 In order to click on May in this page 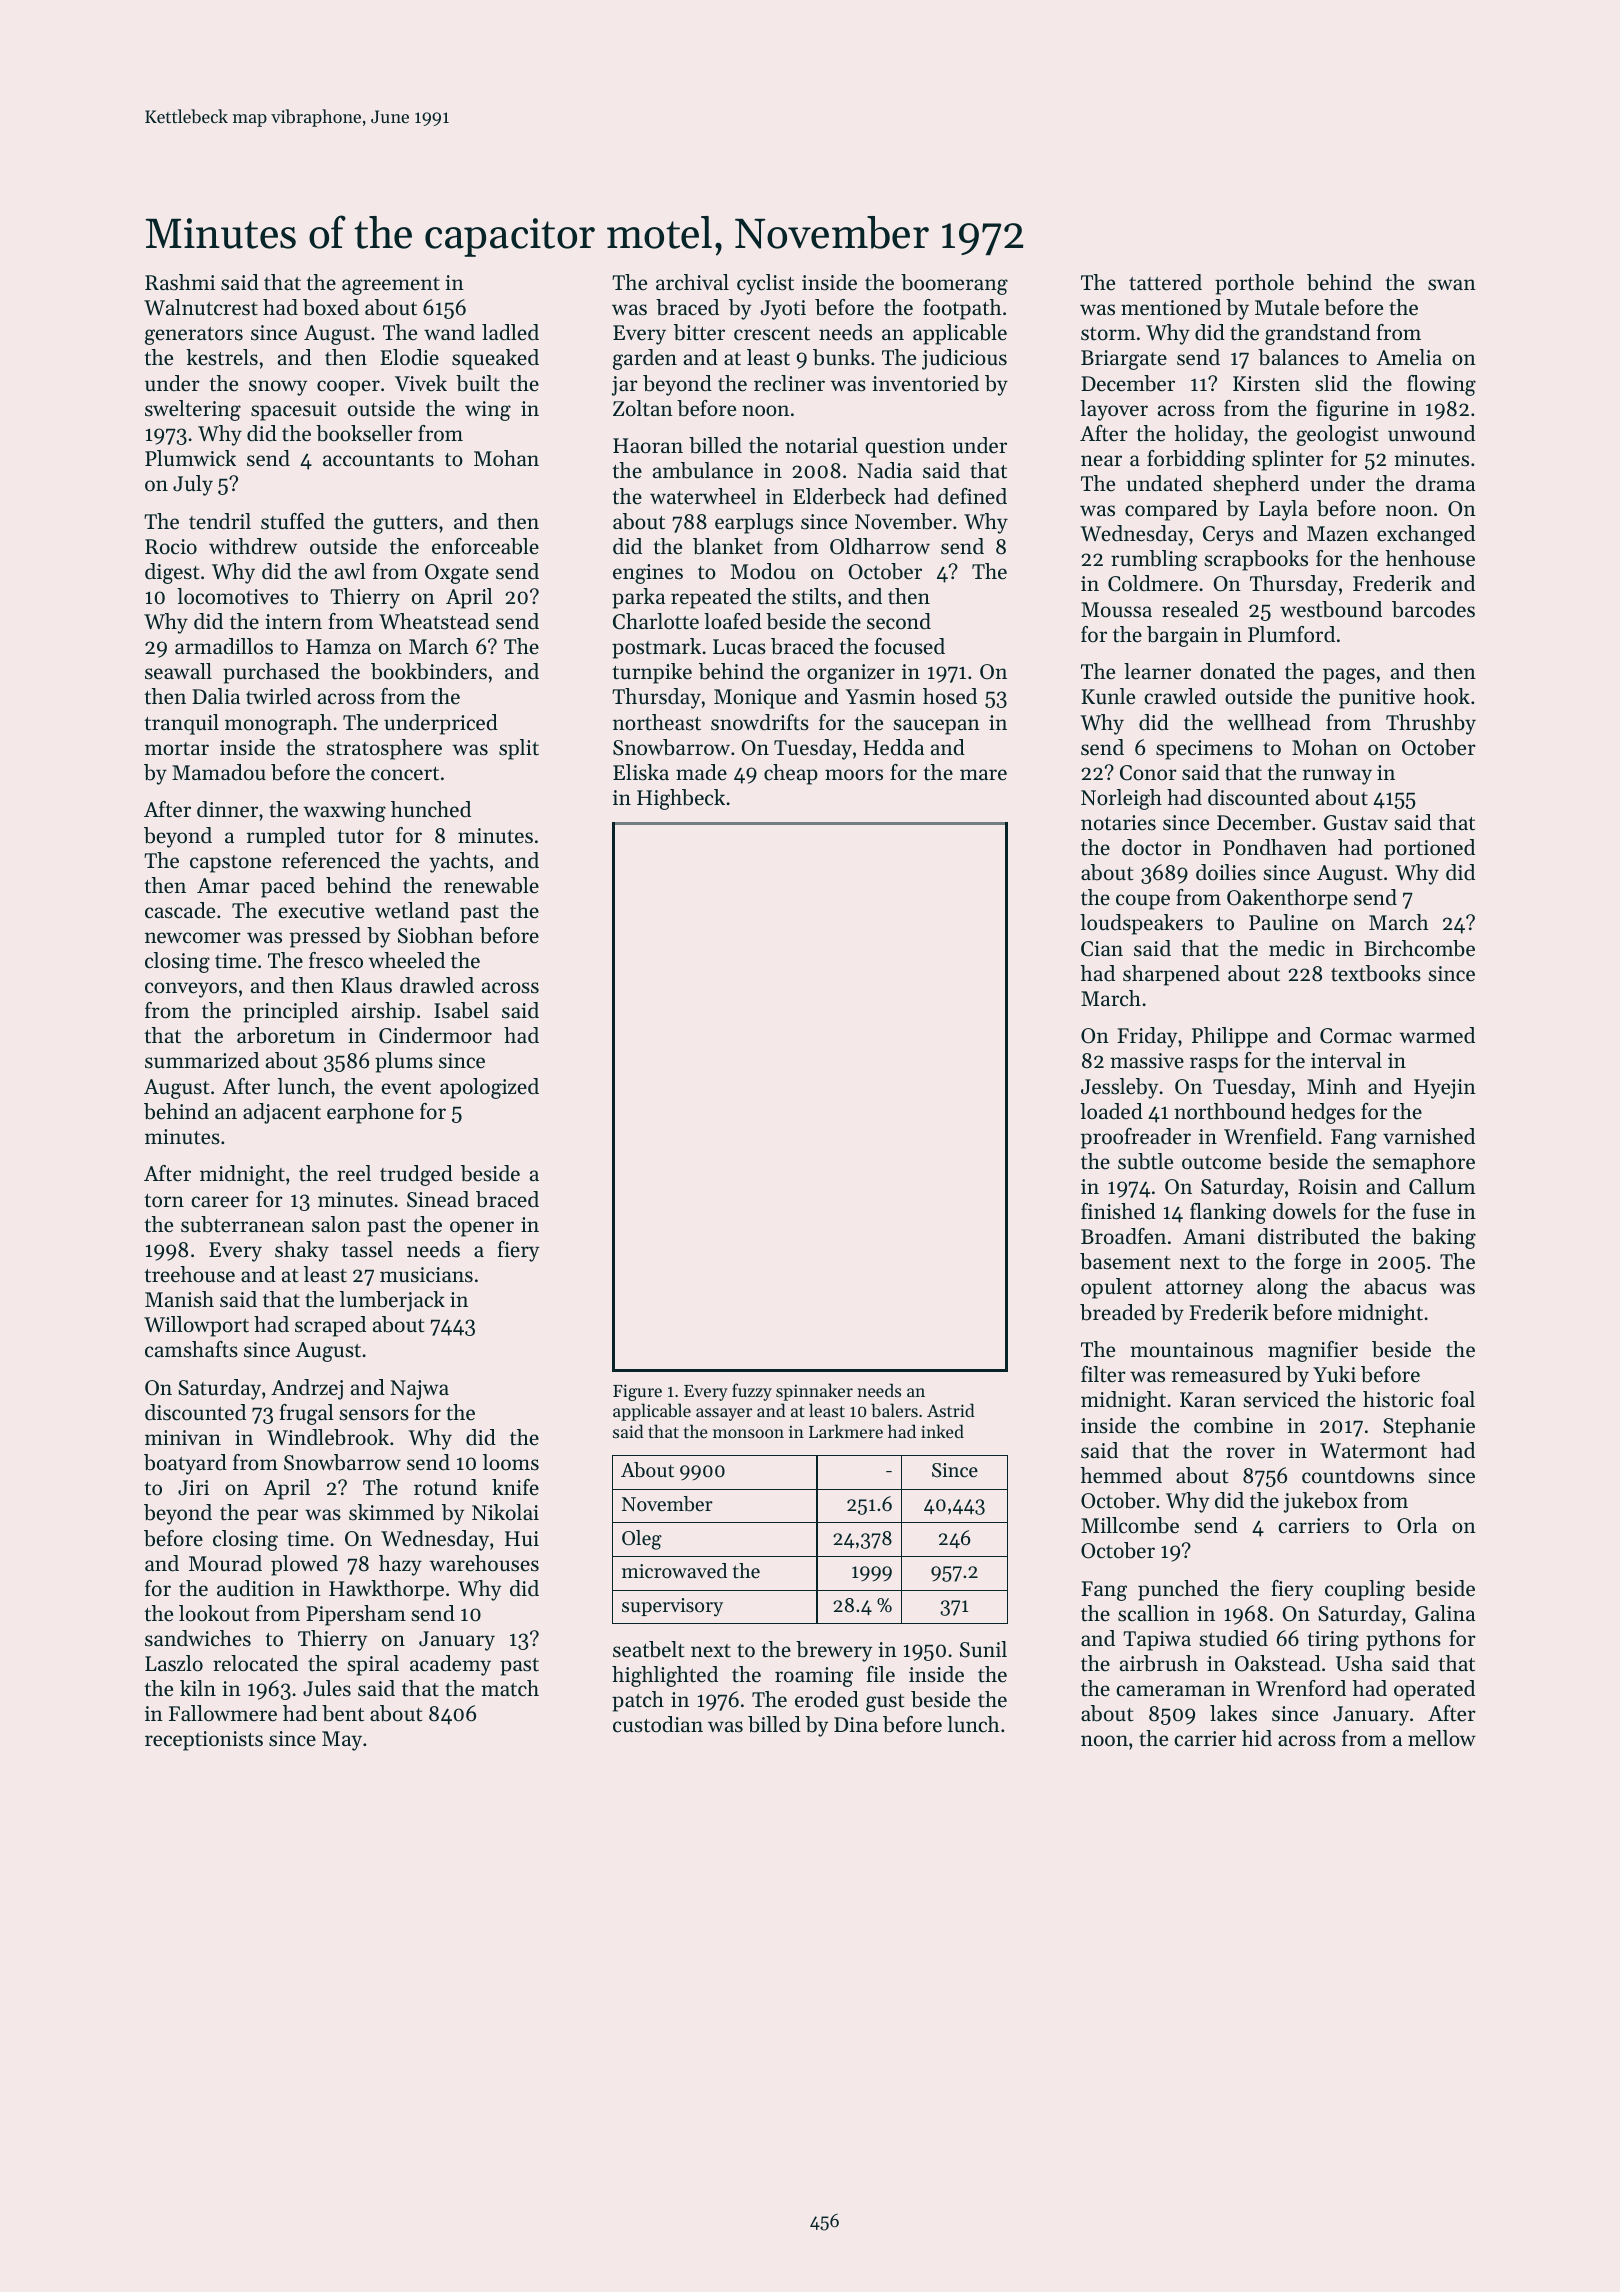, I will do `click(342, 1741)`.
